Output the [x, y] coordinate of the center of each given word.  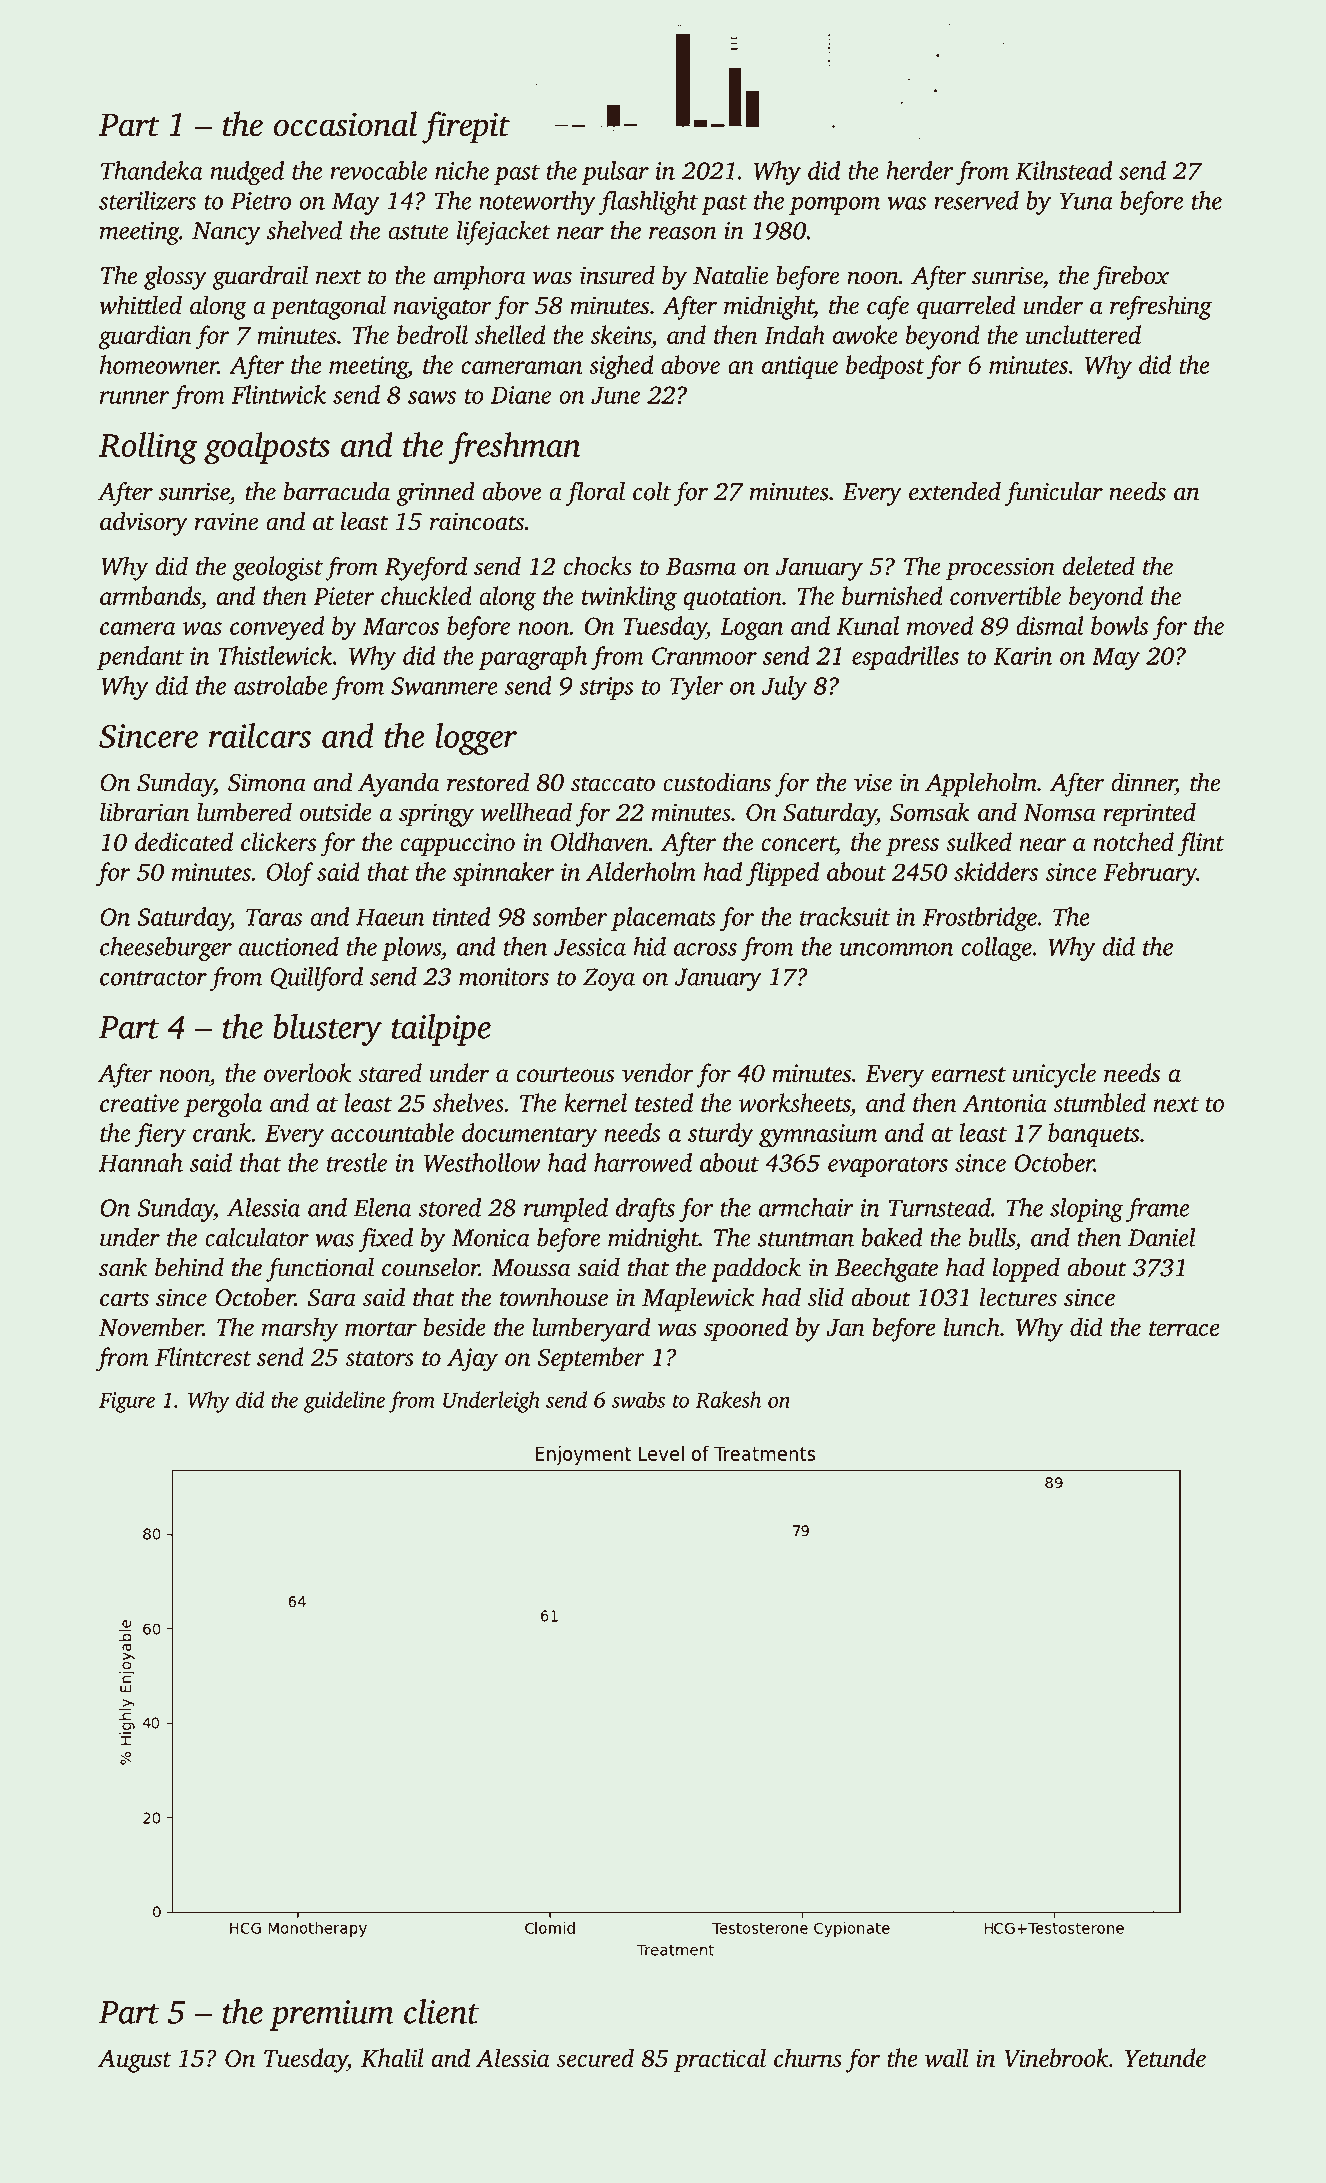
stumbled [1099, 1102]
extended [955, 491]
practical [720, 2060]
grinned [435, 494]
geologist [278, 568]
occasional [345, 124]
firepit [466, 127]
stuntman [806, 1239]
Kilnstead [1063, 170]
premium [331, 2015]
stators [379, 1358]
